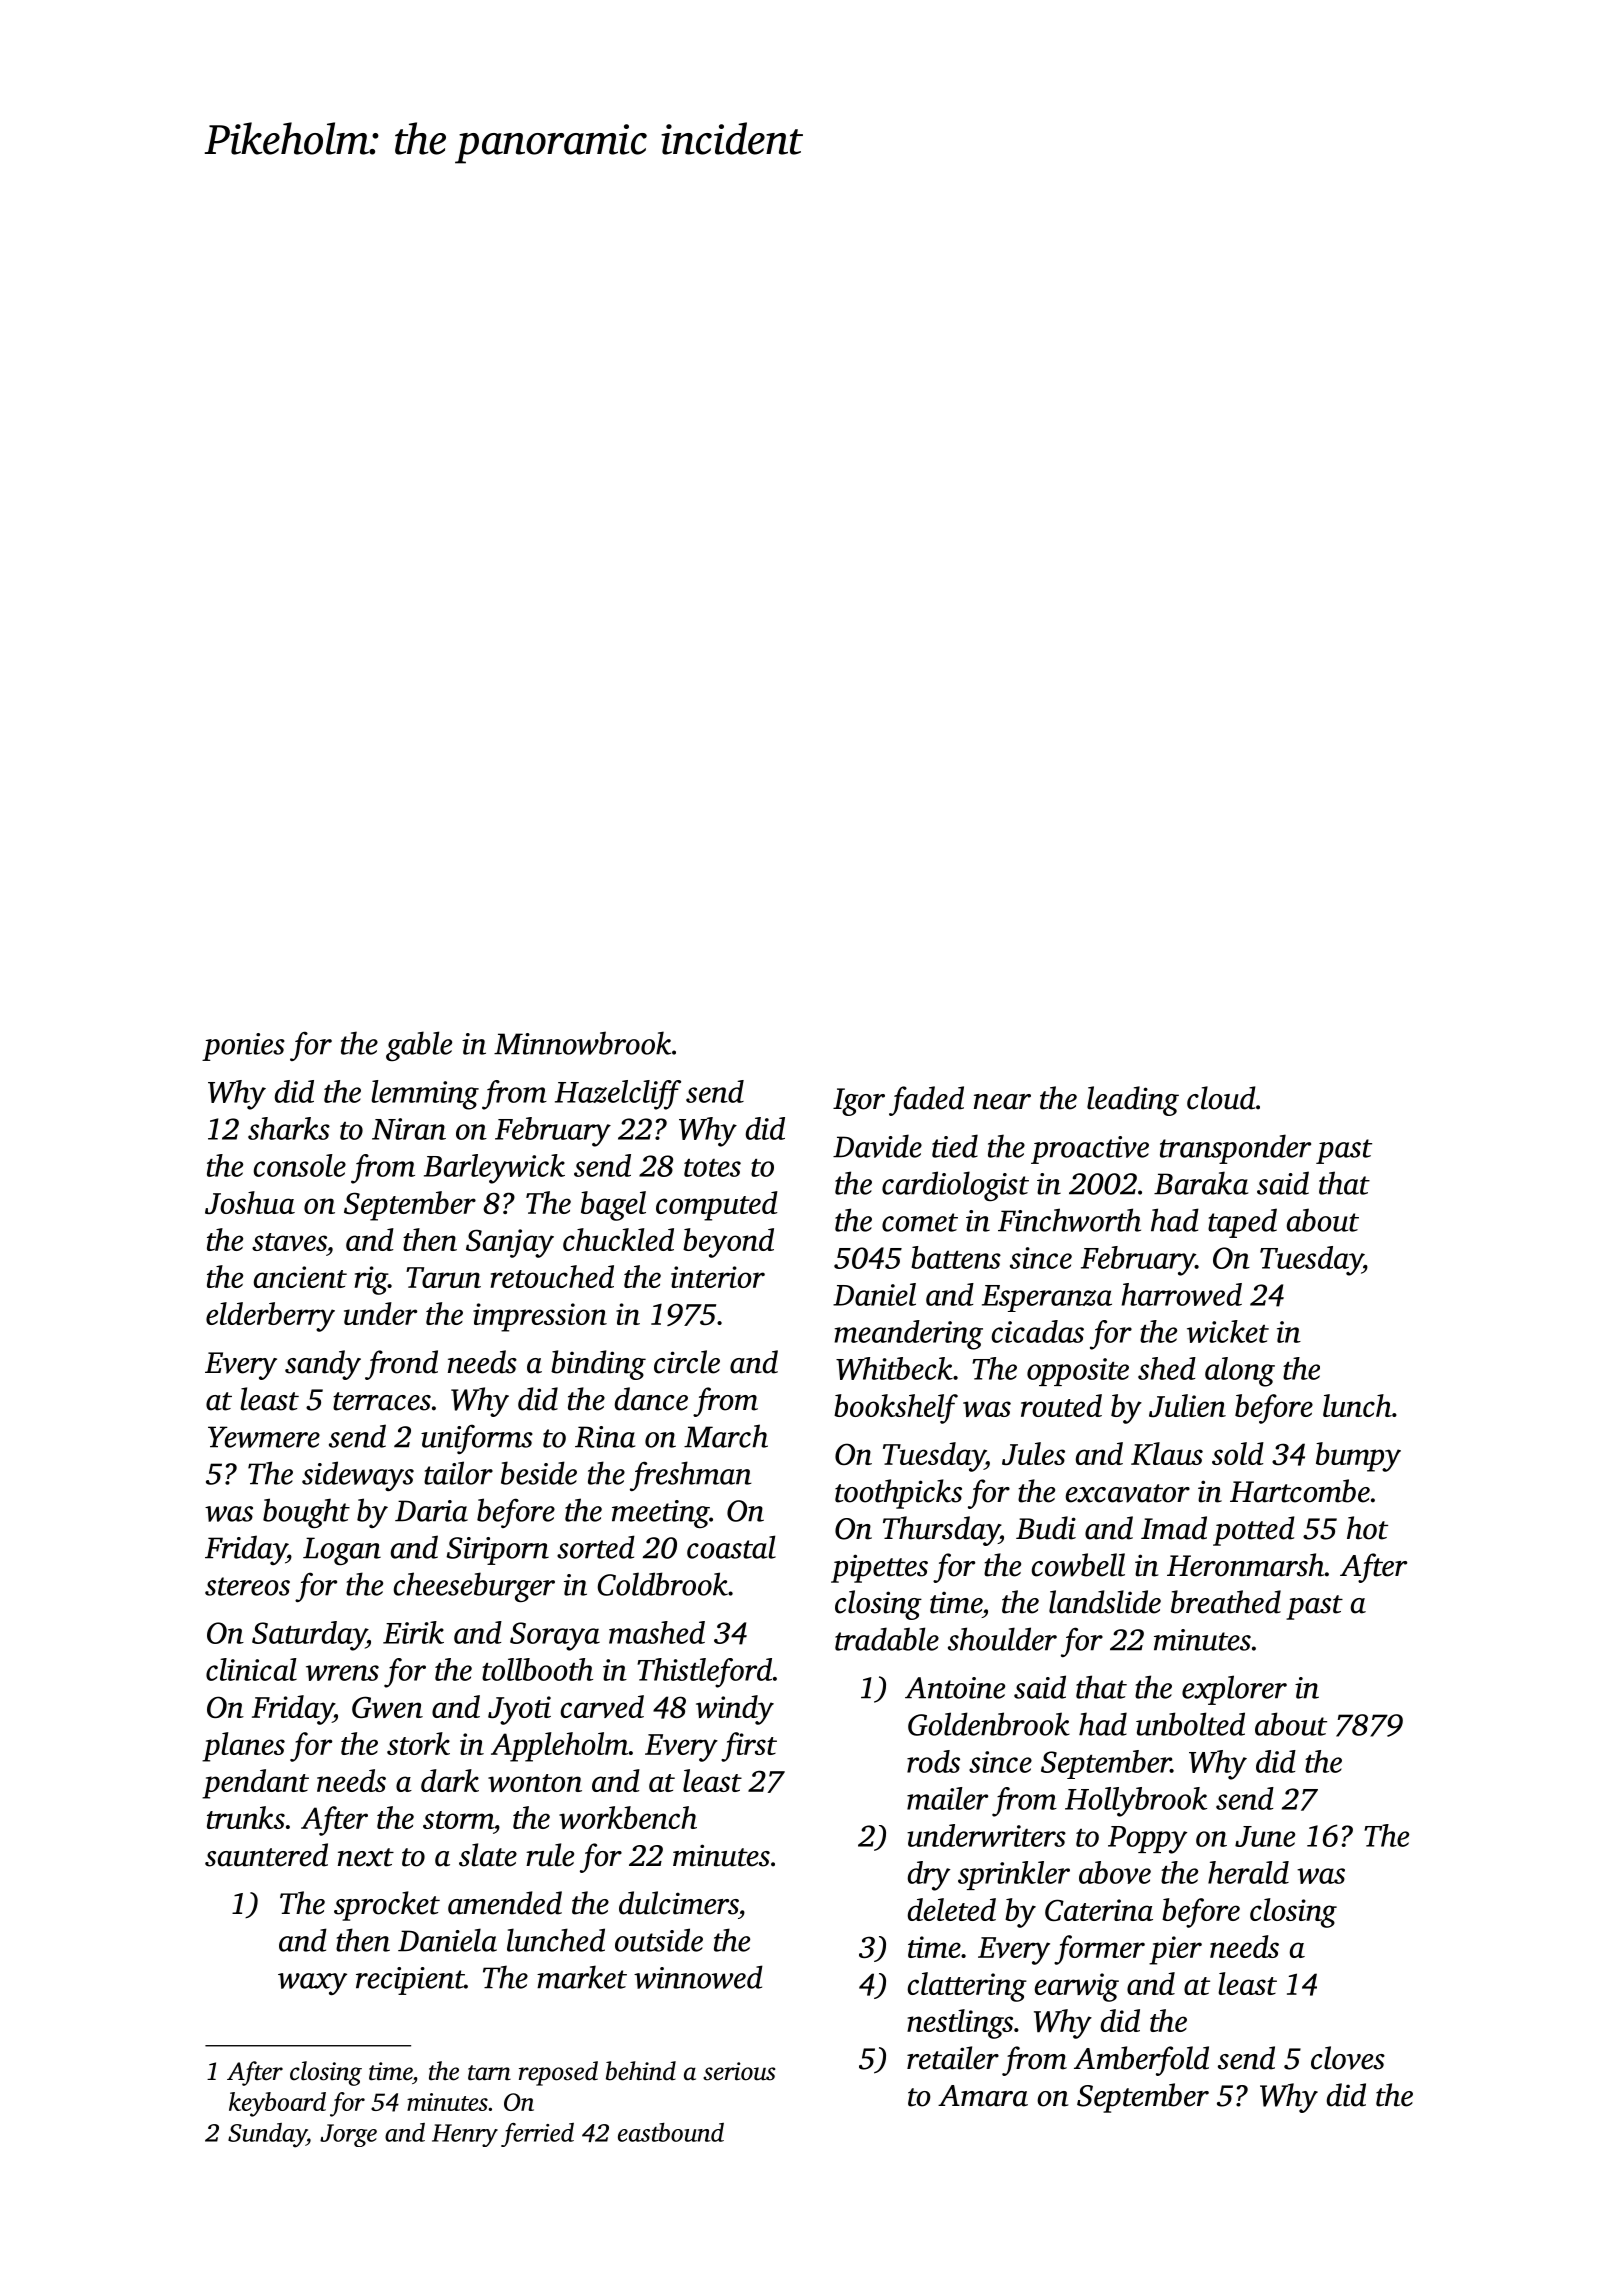 The width and height of the screenshot is (1620, 2292). What do you see at coordinates (1240, 1372) in the screenshot?
I see `along` at bounding box center [1240, 1372].
